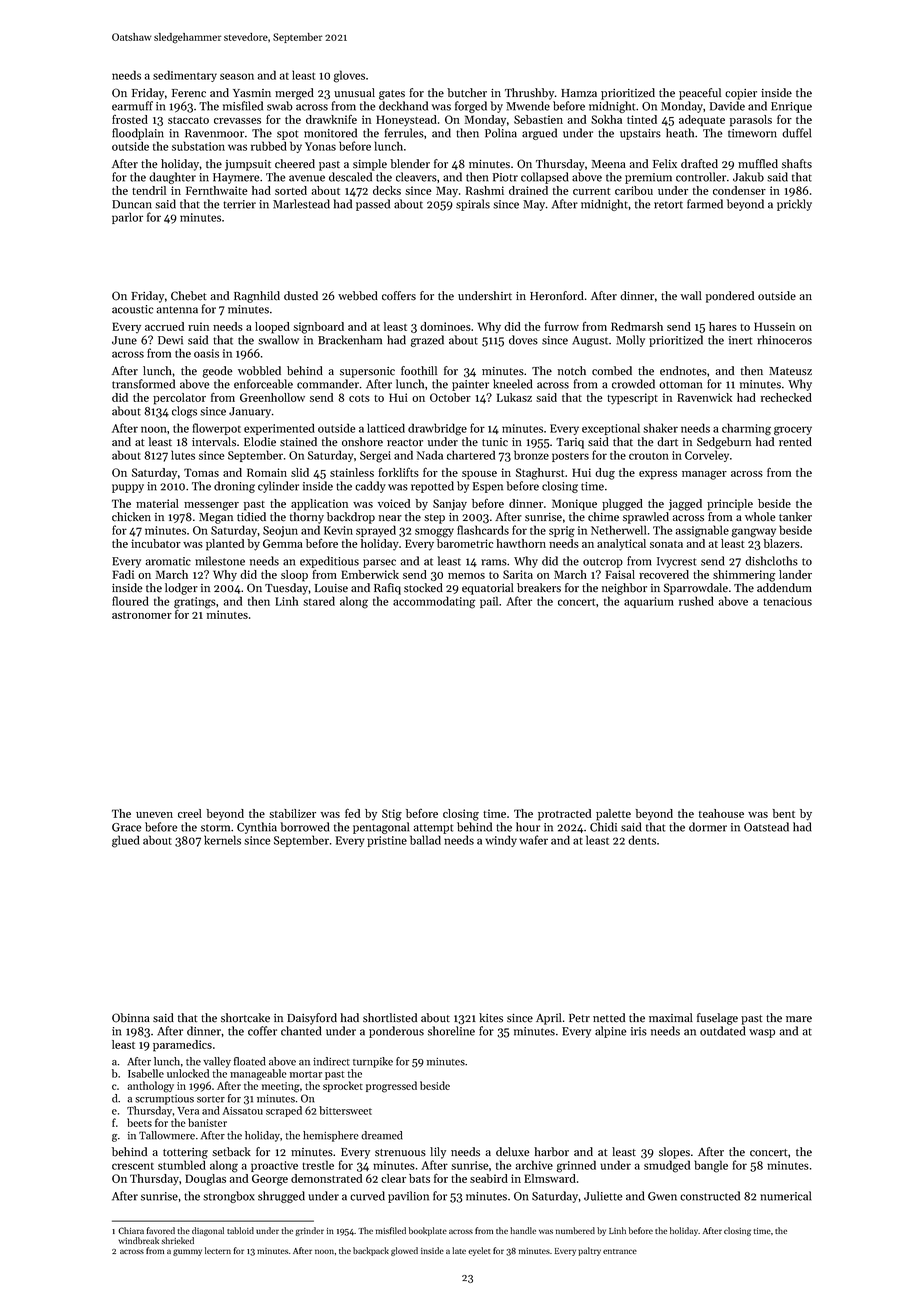 The image size is (924, 1308). Describe the element at coordinates (217, 190) in the document. I see `Fernthwaite` at that location.
